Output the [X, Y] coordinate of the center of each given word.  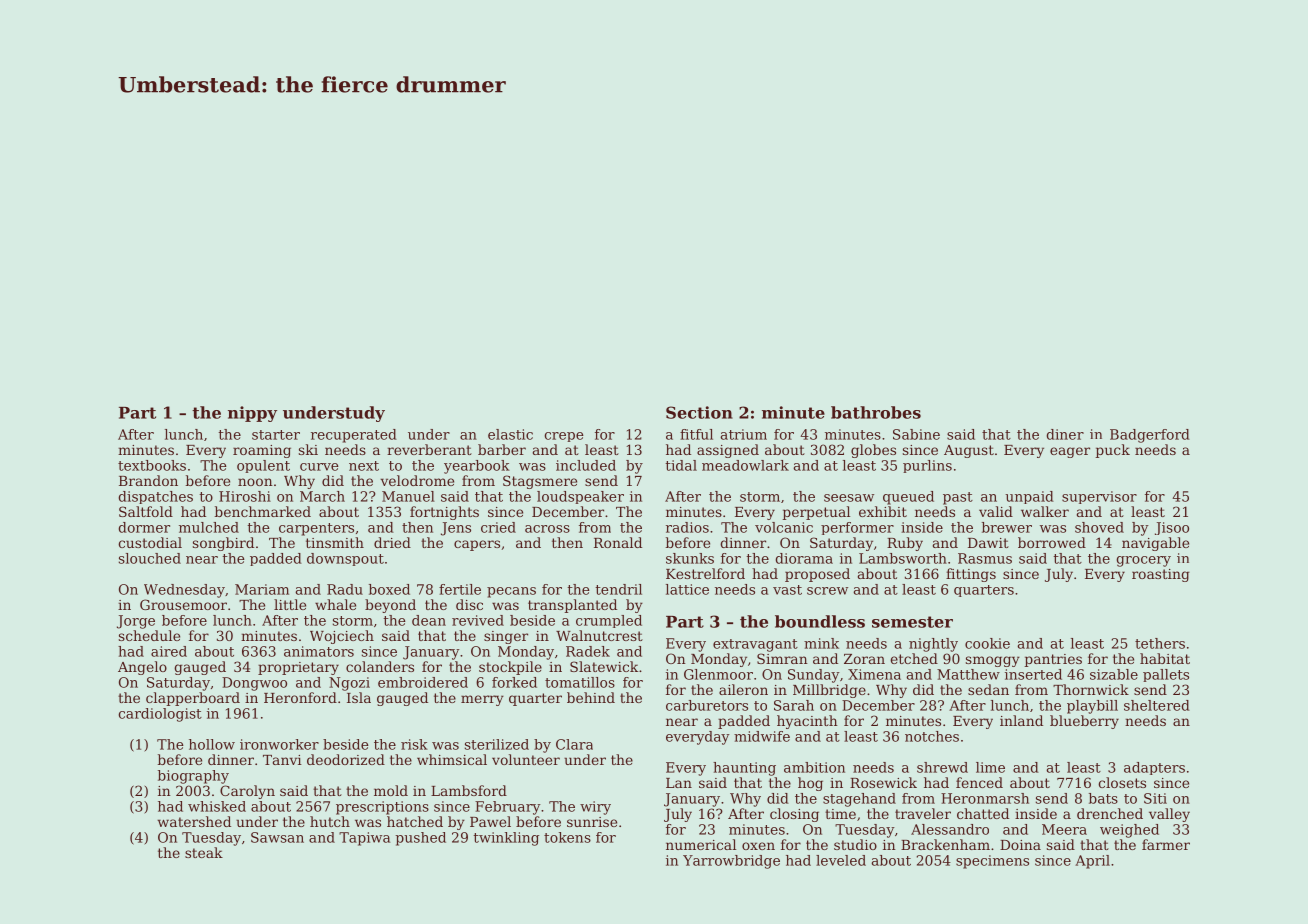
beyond [390, 606]
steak [204, 852]
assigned [728, 451]
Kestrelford [705, 573]
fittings [971, 575]
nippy [252, 414]
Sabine [916, 434]
